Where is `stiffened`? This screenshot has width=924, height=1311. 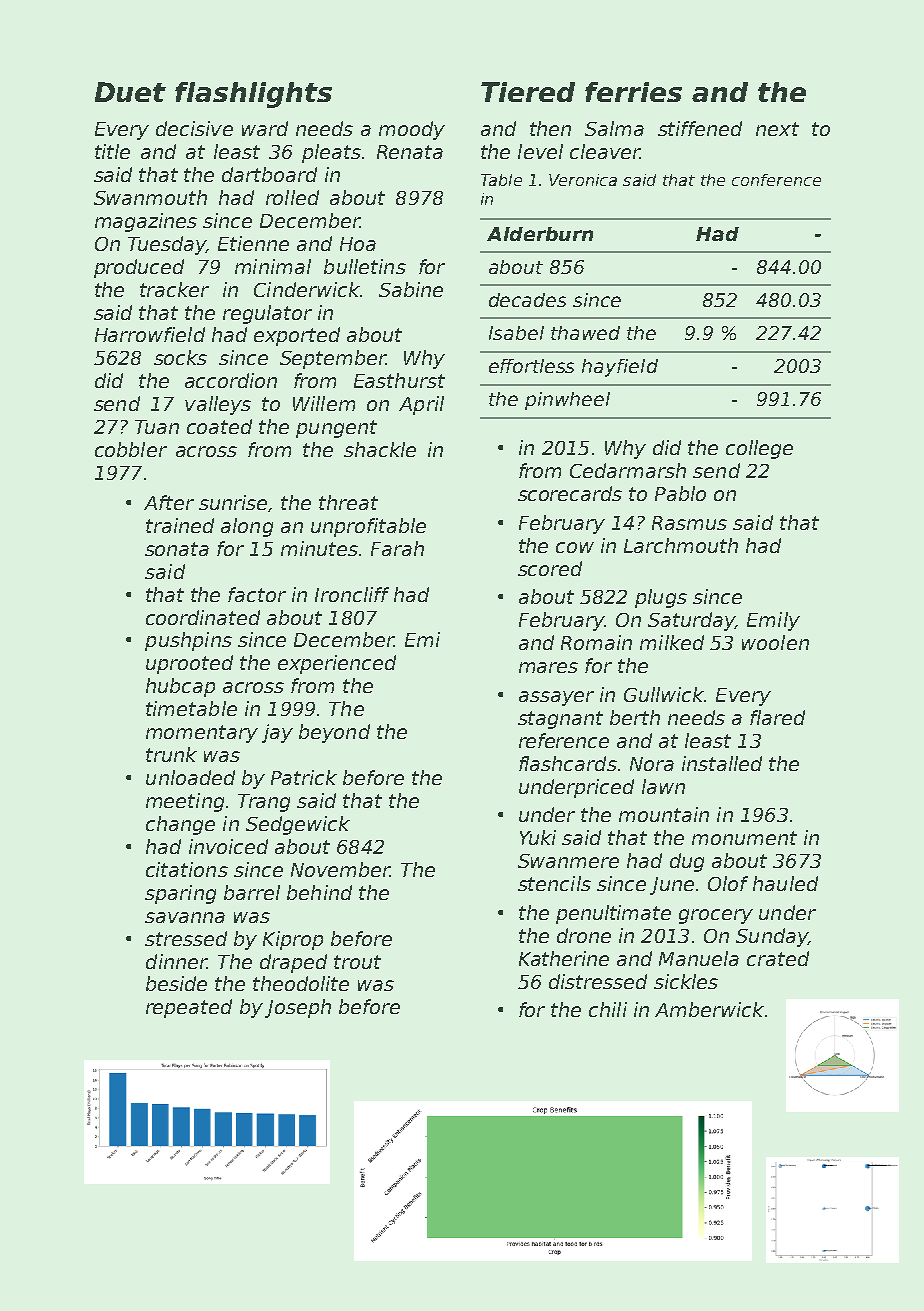
stiffened is located at coordinates (700, 128).
